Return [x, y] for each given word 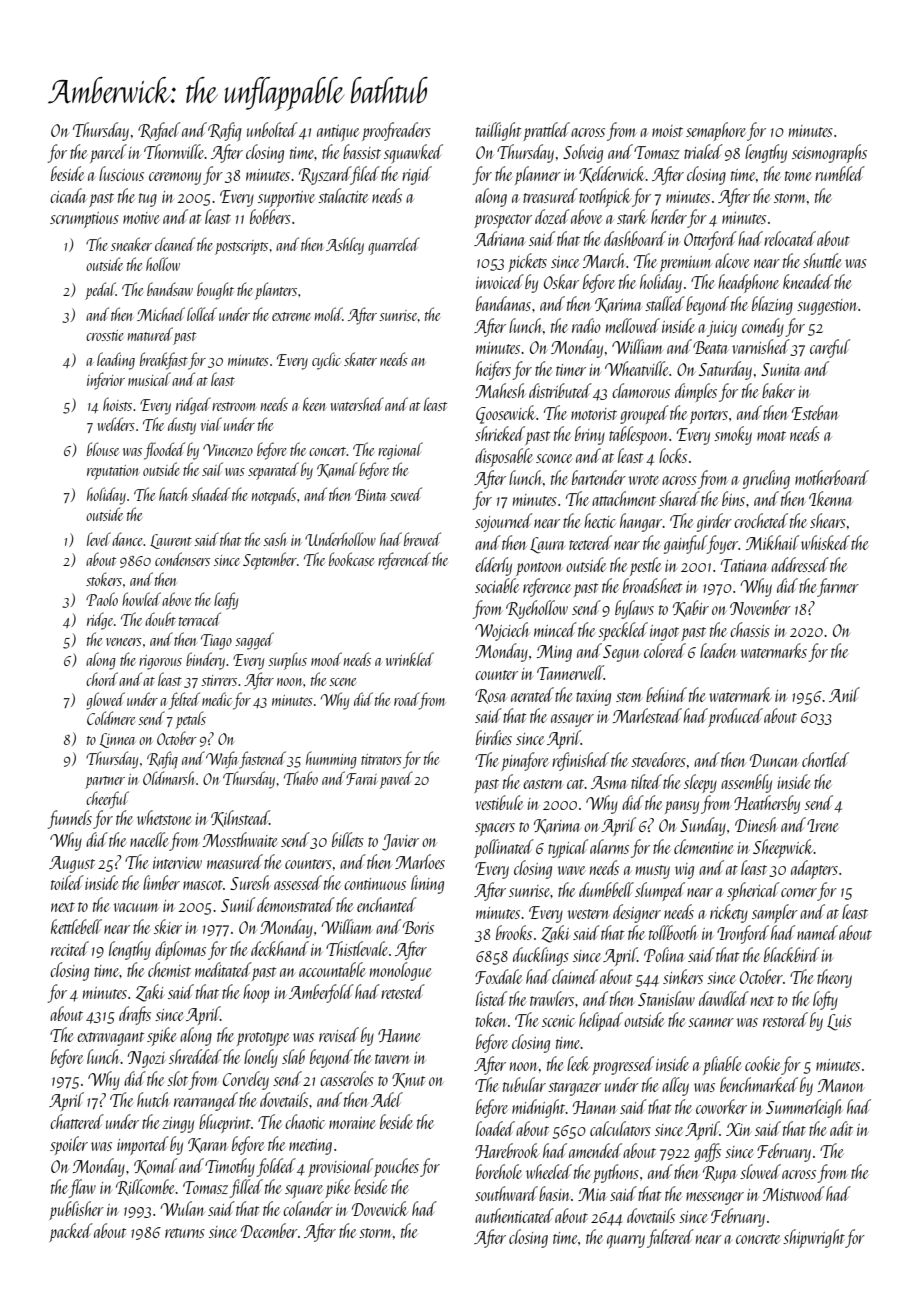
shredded [195, 1056]
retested [403, 991]
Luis [839, 1022]
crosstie [105, 335]
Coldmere [111, 718]
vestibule [499, 802]
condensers [182, 559]
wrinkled [410, 659]
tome [798, 176]
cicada [68, 195]
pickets [527, 262]
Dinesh [756, 824]
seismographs [829, 153]
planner [538, 175]
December [269, 1230]
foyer [722, 544]
